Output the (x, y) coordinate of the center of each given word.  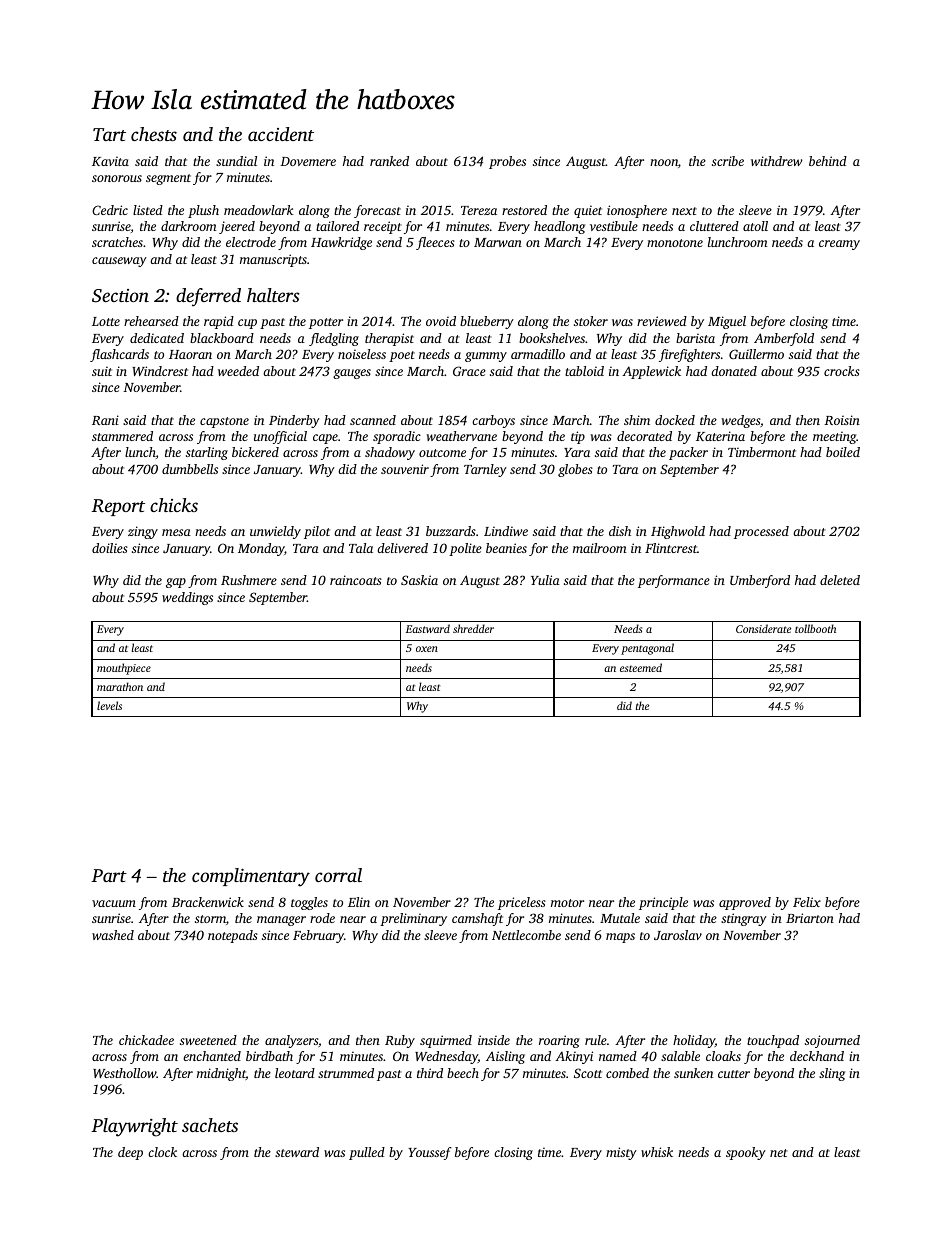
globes (575, 470)
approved (745, 903)
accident (281, 134)
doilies (110, 548)
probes (507, 162)
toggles (309, 903)
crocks (842, 371)
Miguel (727, 322)
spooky (746, 1153)
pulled (367, 1153)
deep (130, 1153)
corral (338, 875)
